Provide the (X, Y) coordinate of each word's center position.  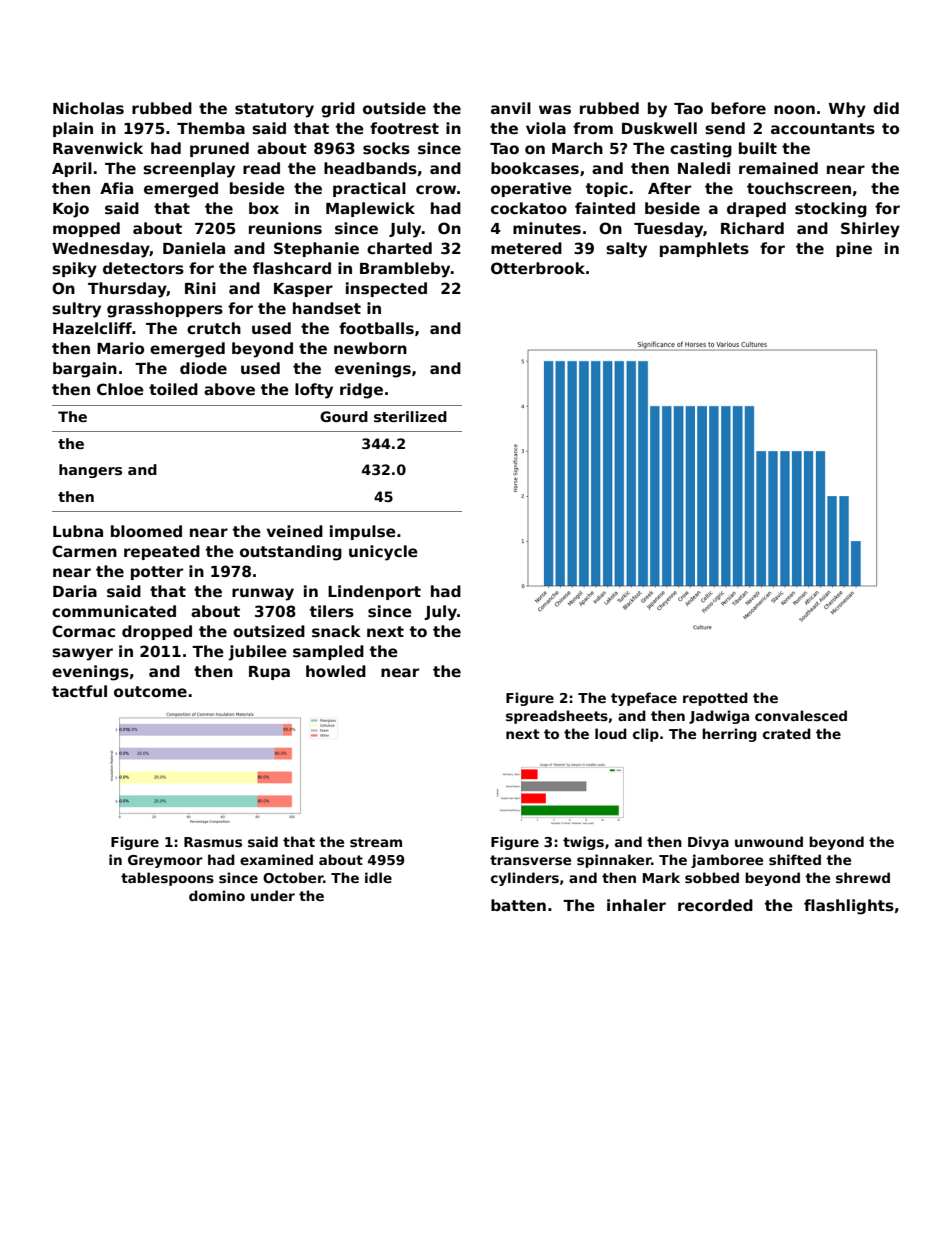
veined (295, 531)
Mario (120, 348)
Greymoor (165, 861)
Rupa (269, 673)
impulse (363, 532)
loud (611, 733)
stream (376, 842)
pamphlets (704, 249)
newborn (370, 348)
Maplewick (370, 209)
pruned (219, 149)
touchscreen (799, 188)
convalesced (801, 715)
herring (729, 735)
